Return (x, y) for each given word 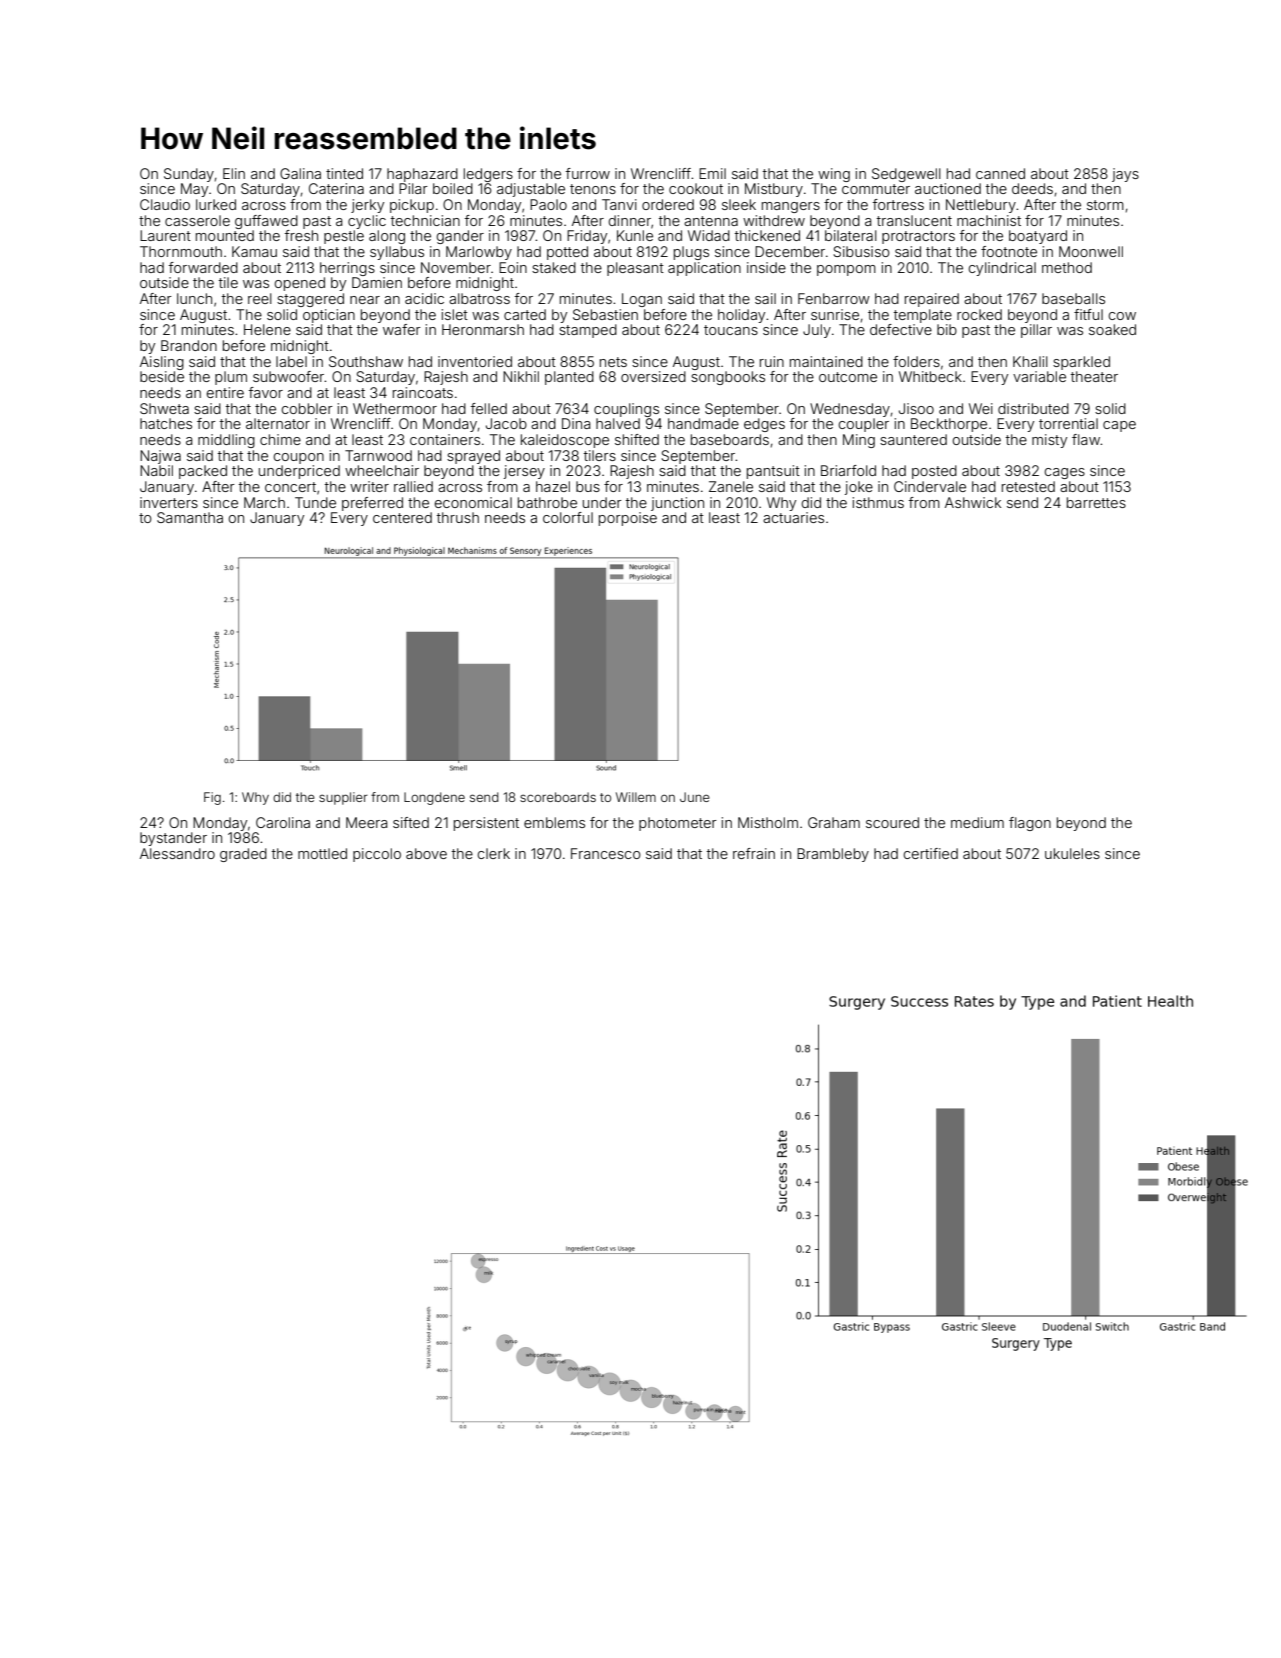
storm (1105, 205)
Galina (300, 173)
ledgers (488, 175)
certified (931, 853)
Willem (636, 797)
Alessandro (177, 853)
